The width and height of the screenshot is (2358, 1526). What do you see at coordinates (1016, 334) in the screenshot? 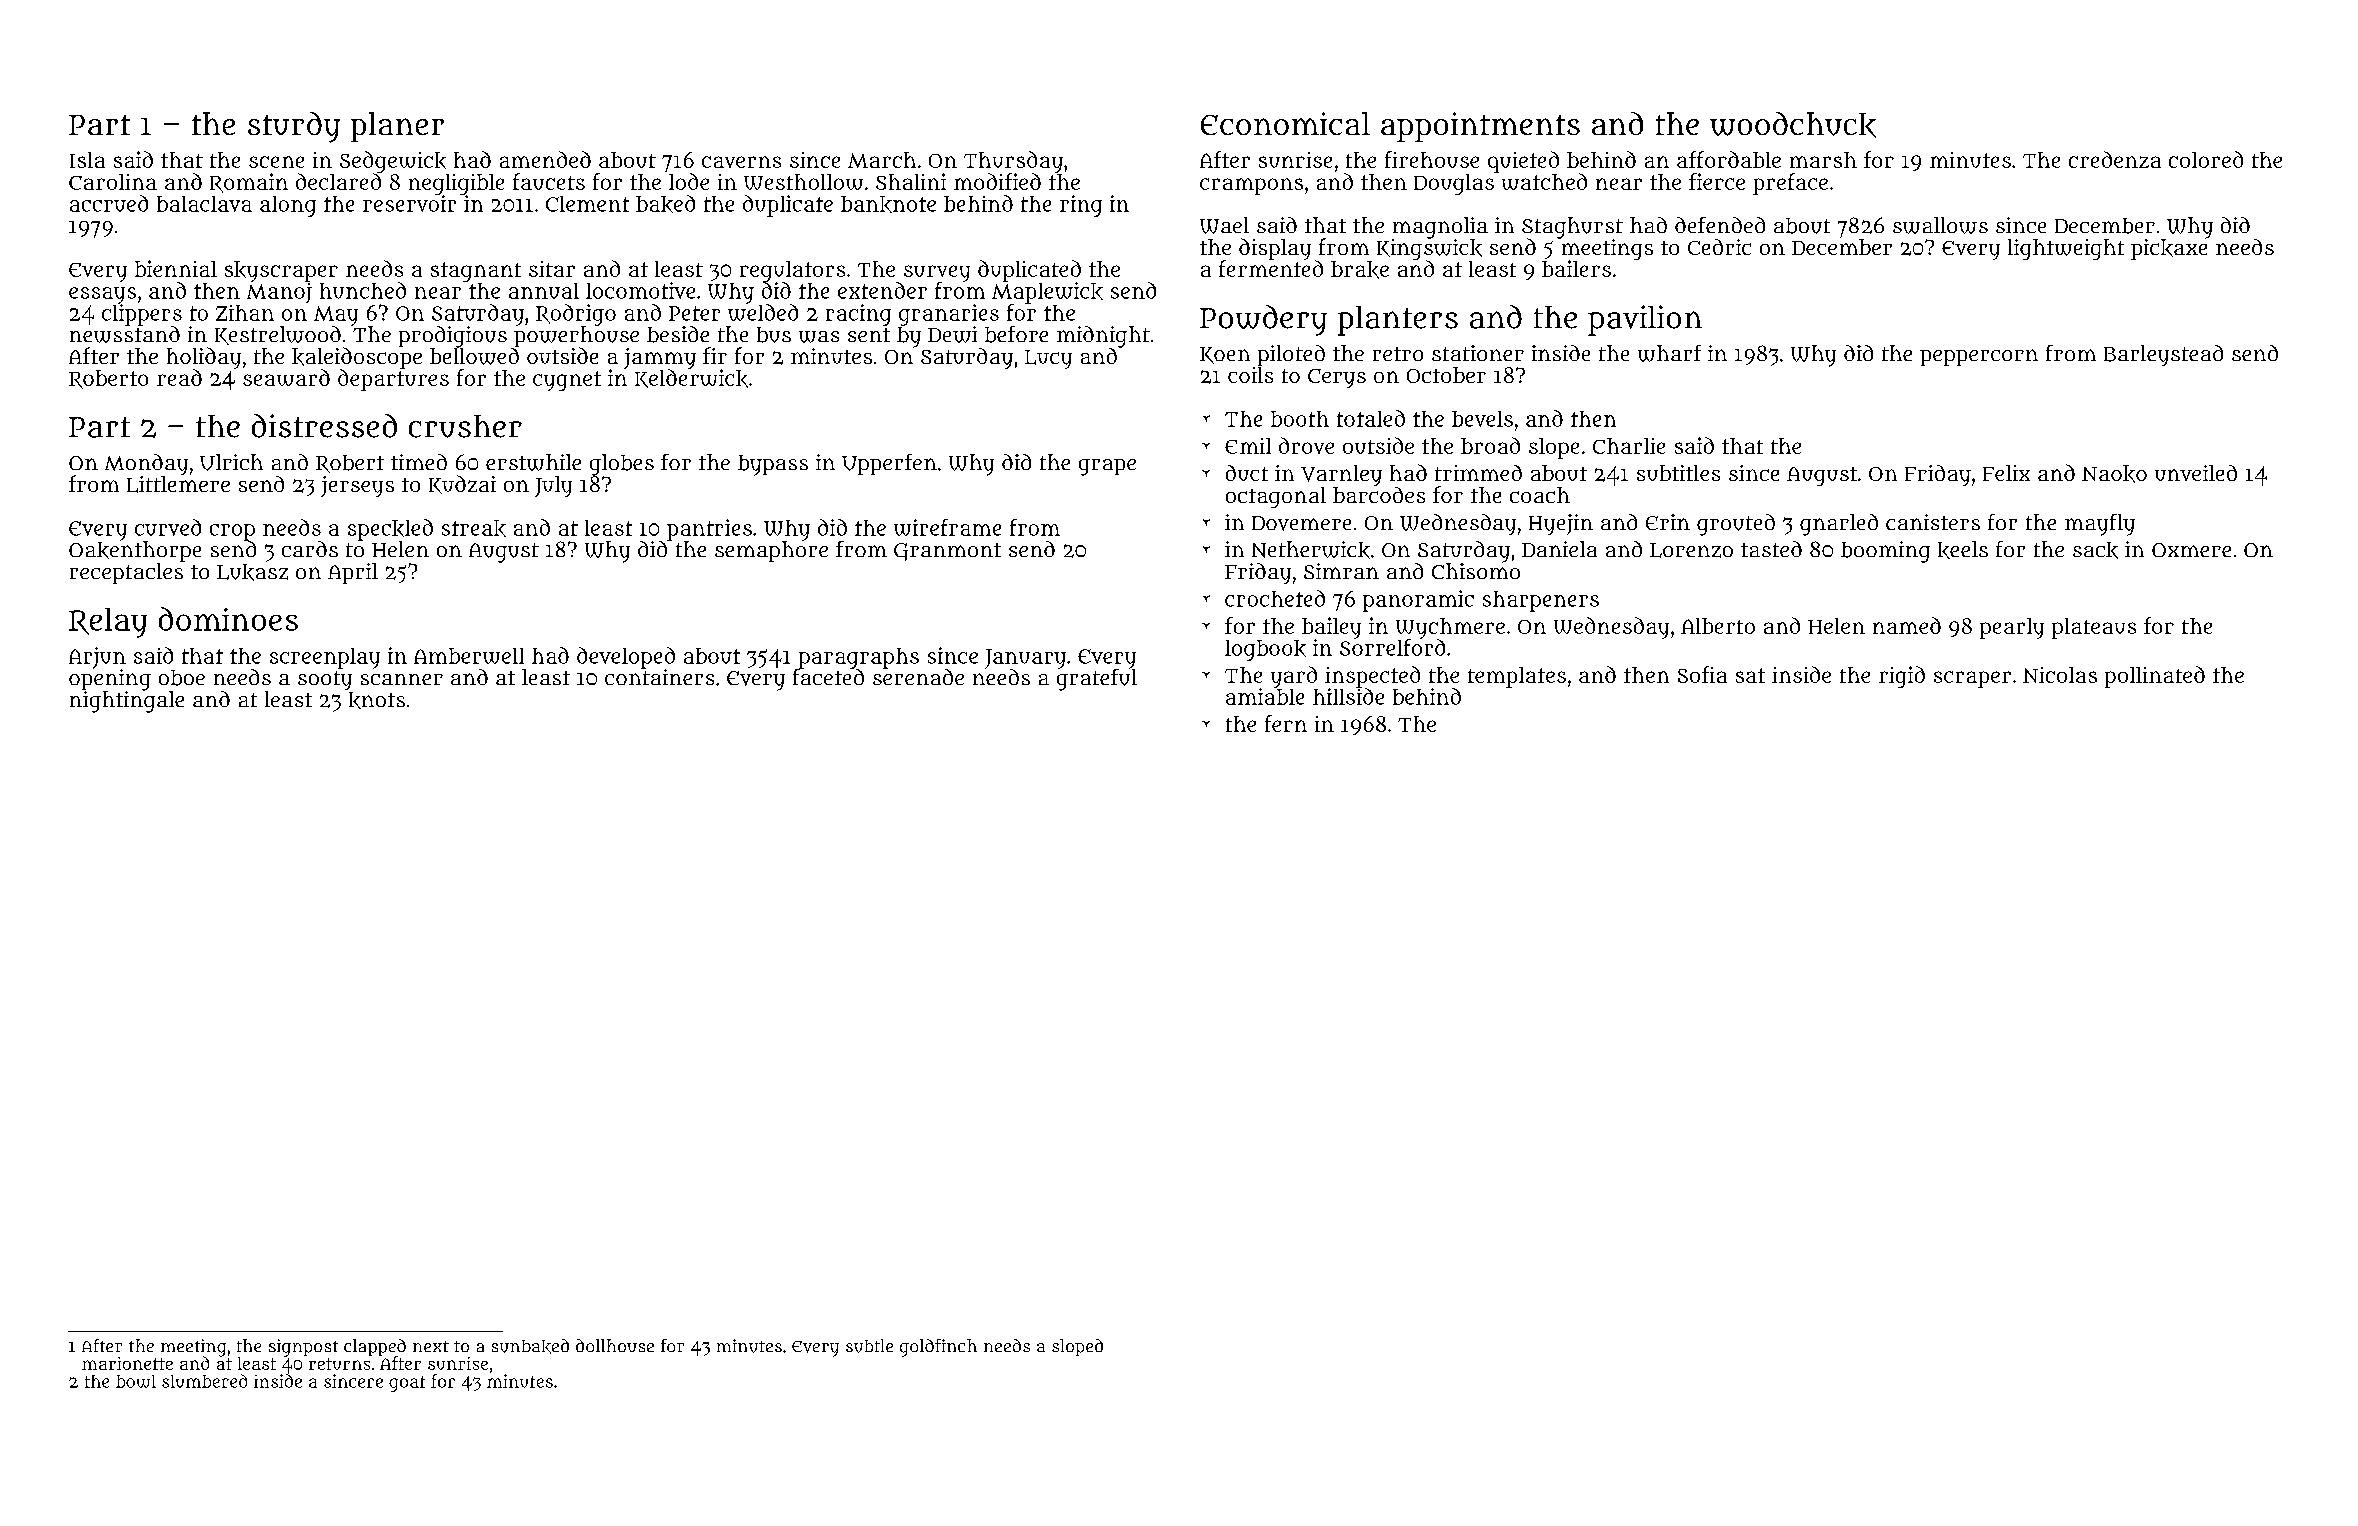
I see `before` at bounding box center [1016, 334].
